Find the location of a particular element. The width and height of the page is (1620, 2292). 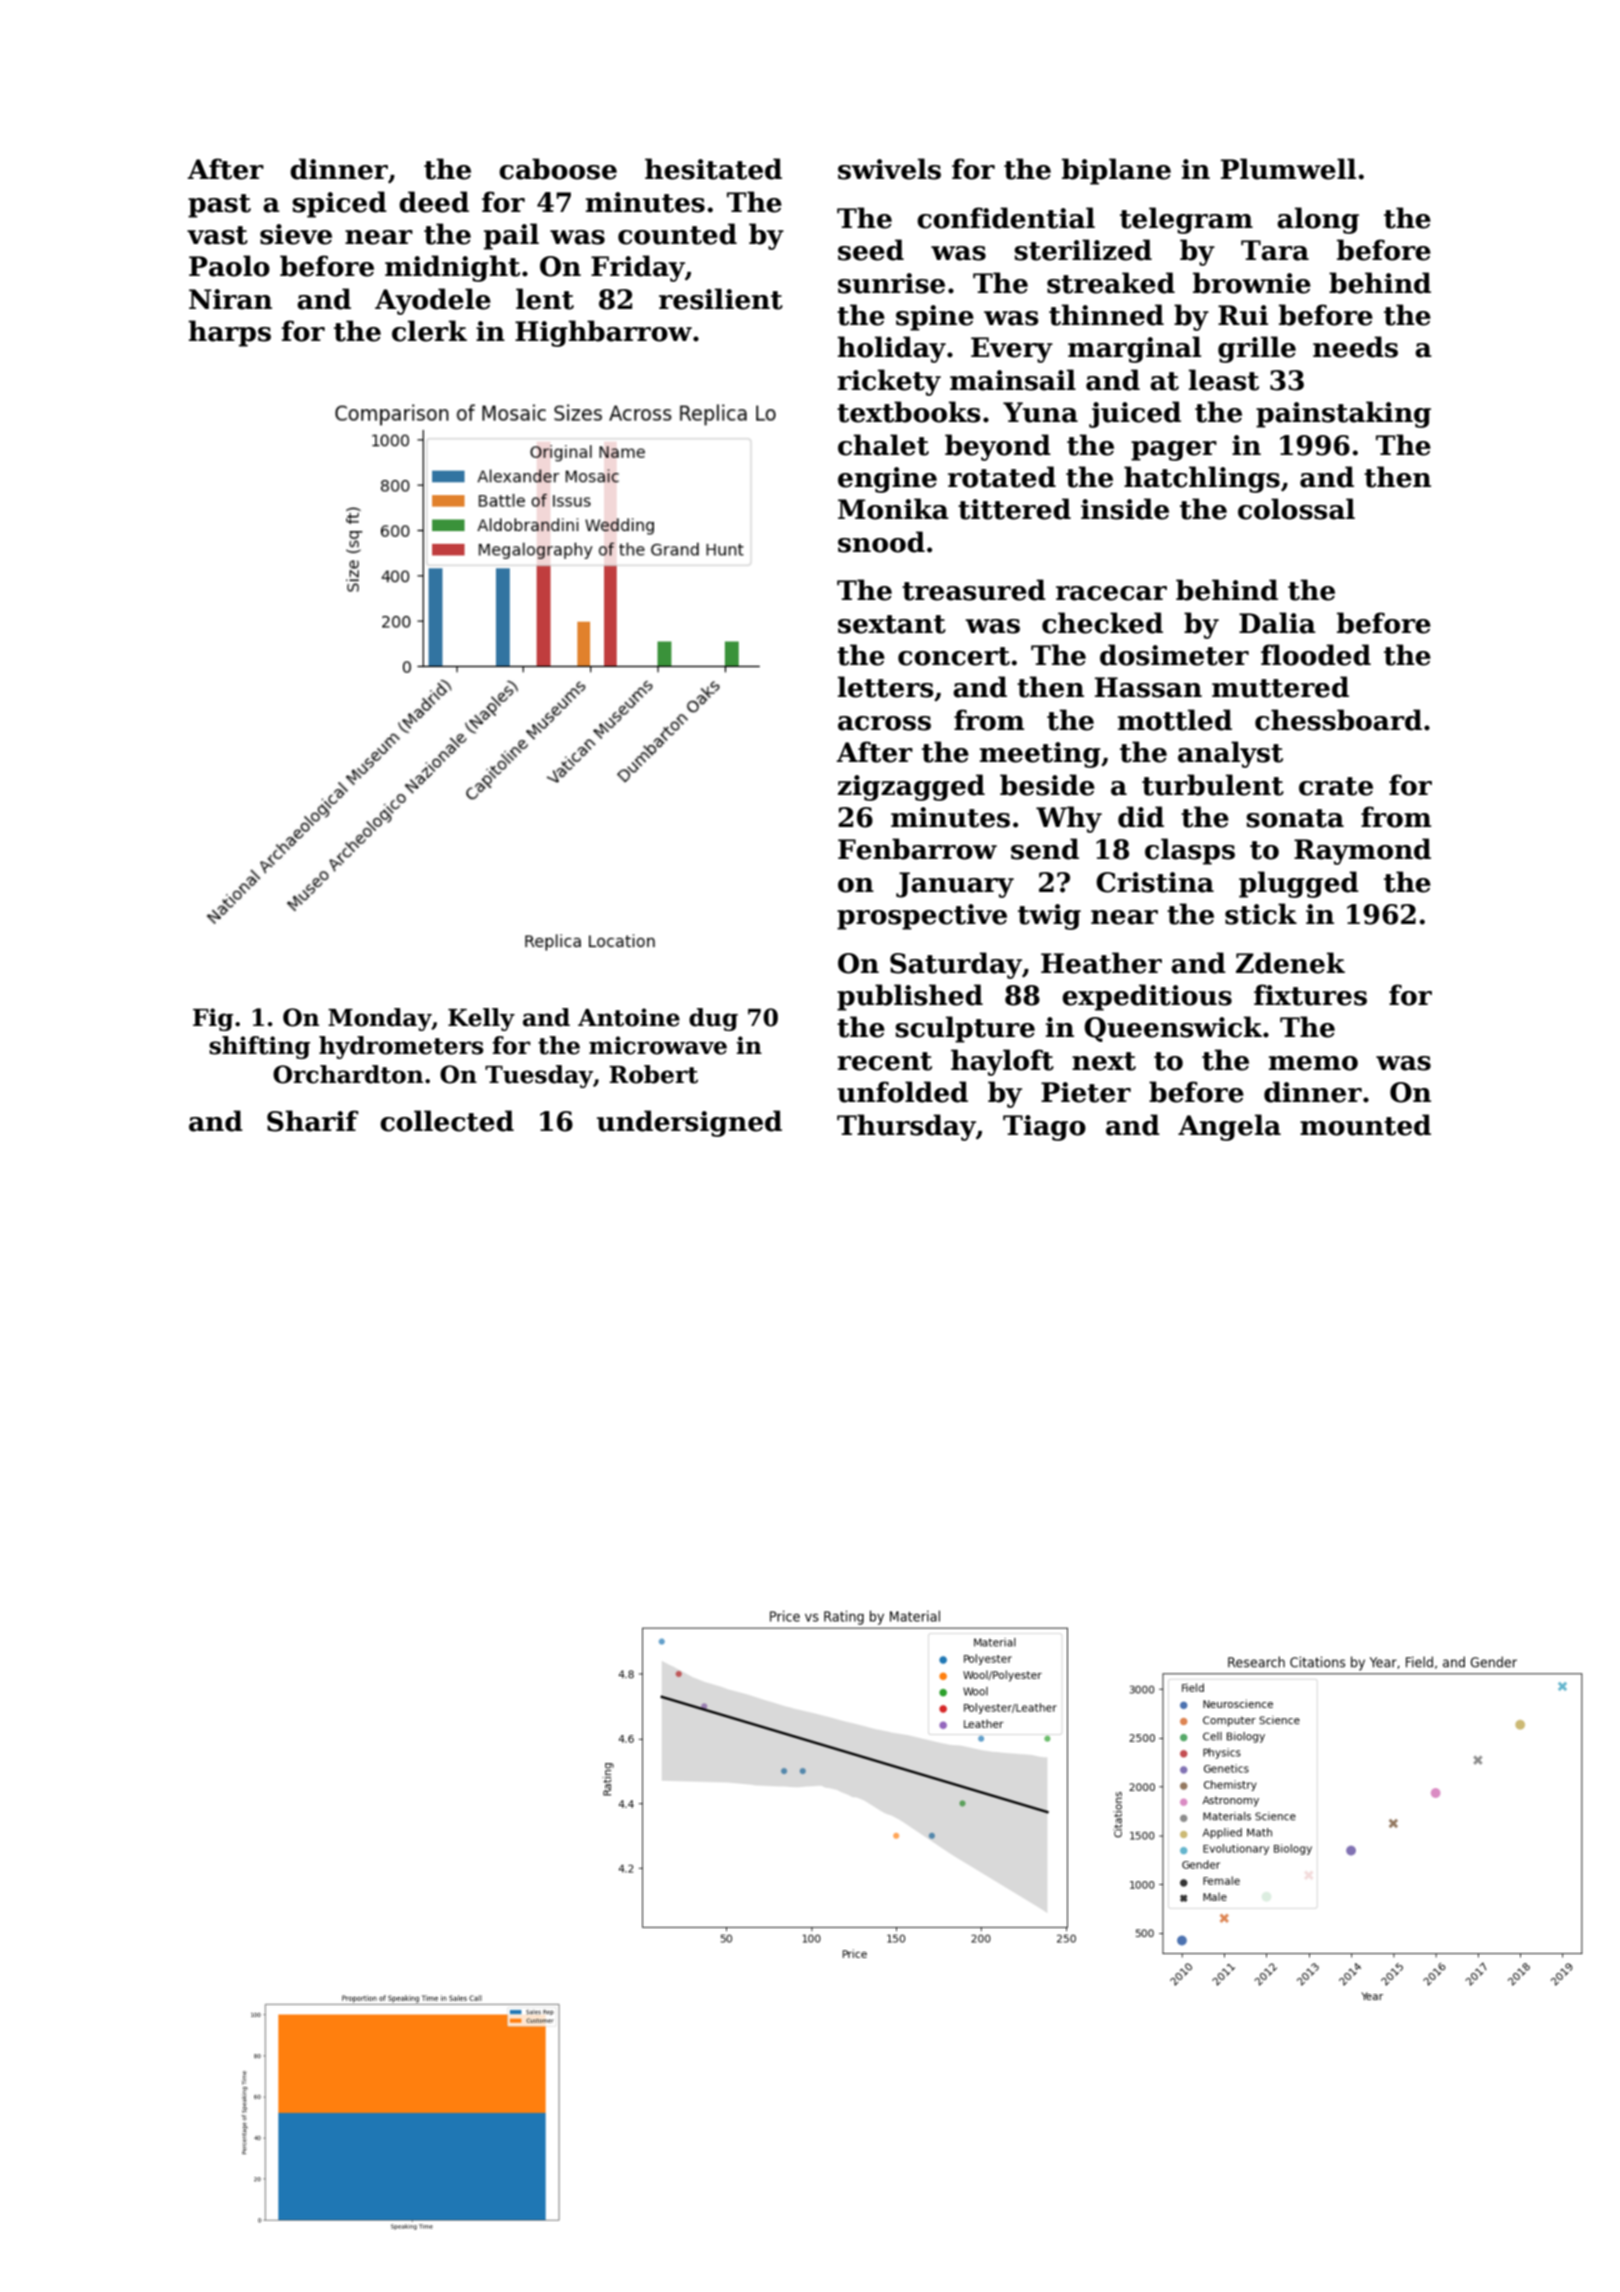

concert is located at coordinates (954, 656).
